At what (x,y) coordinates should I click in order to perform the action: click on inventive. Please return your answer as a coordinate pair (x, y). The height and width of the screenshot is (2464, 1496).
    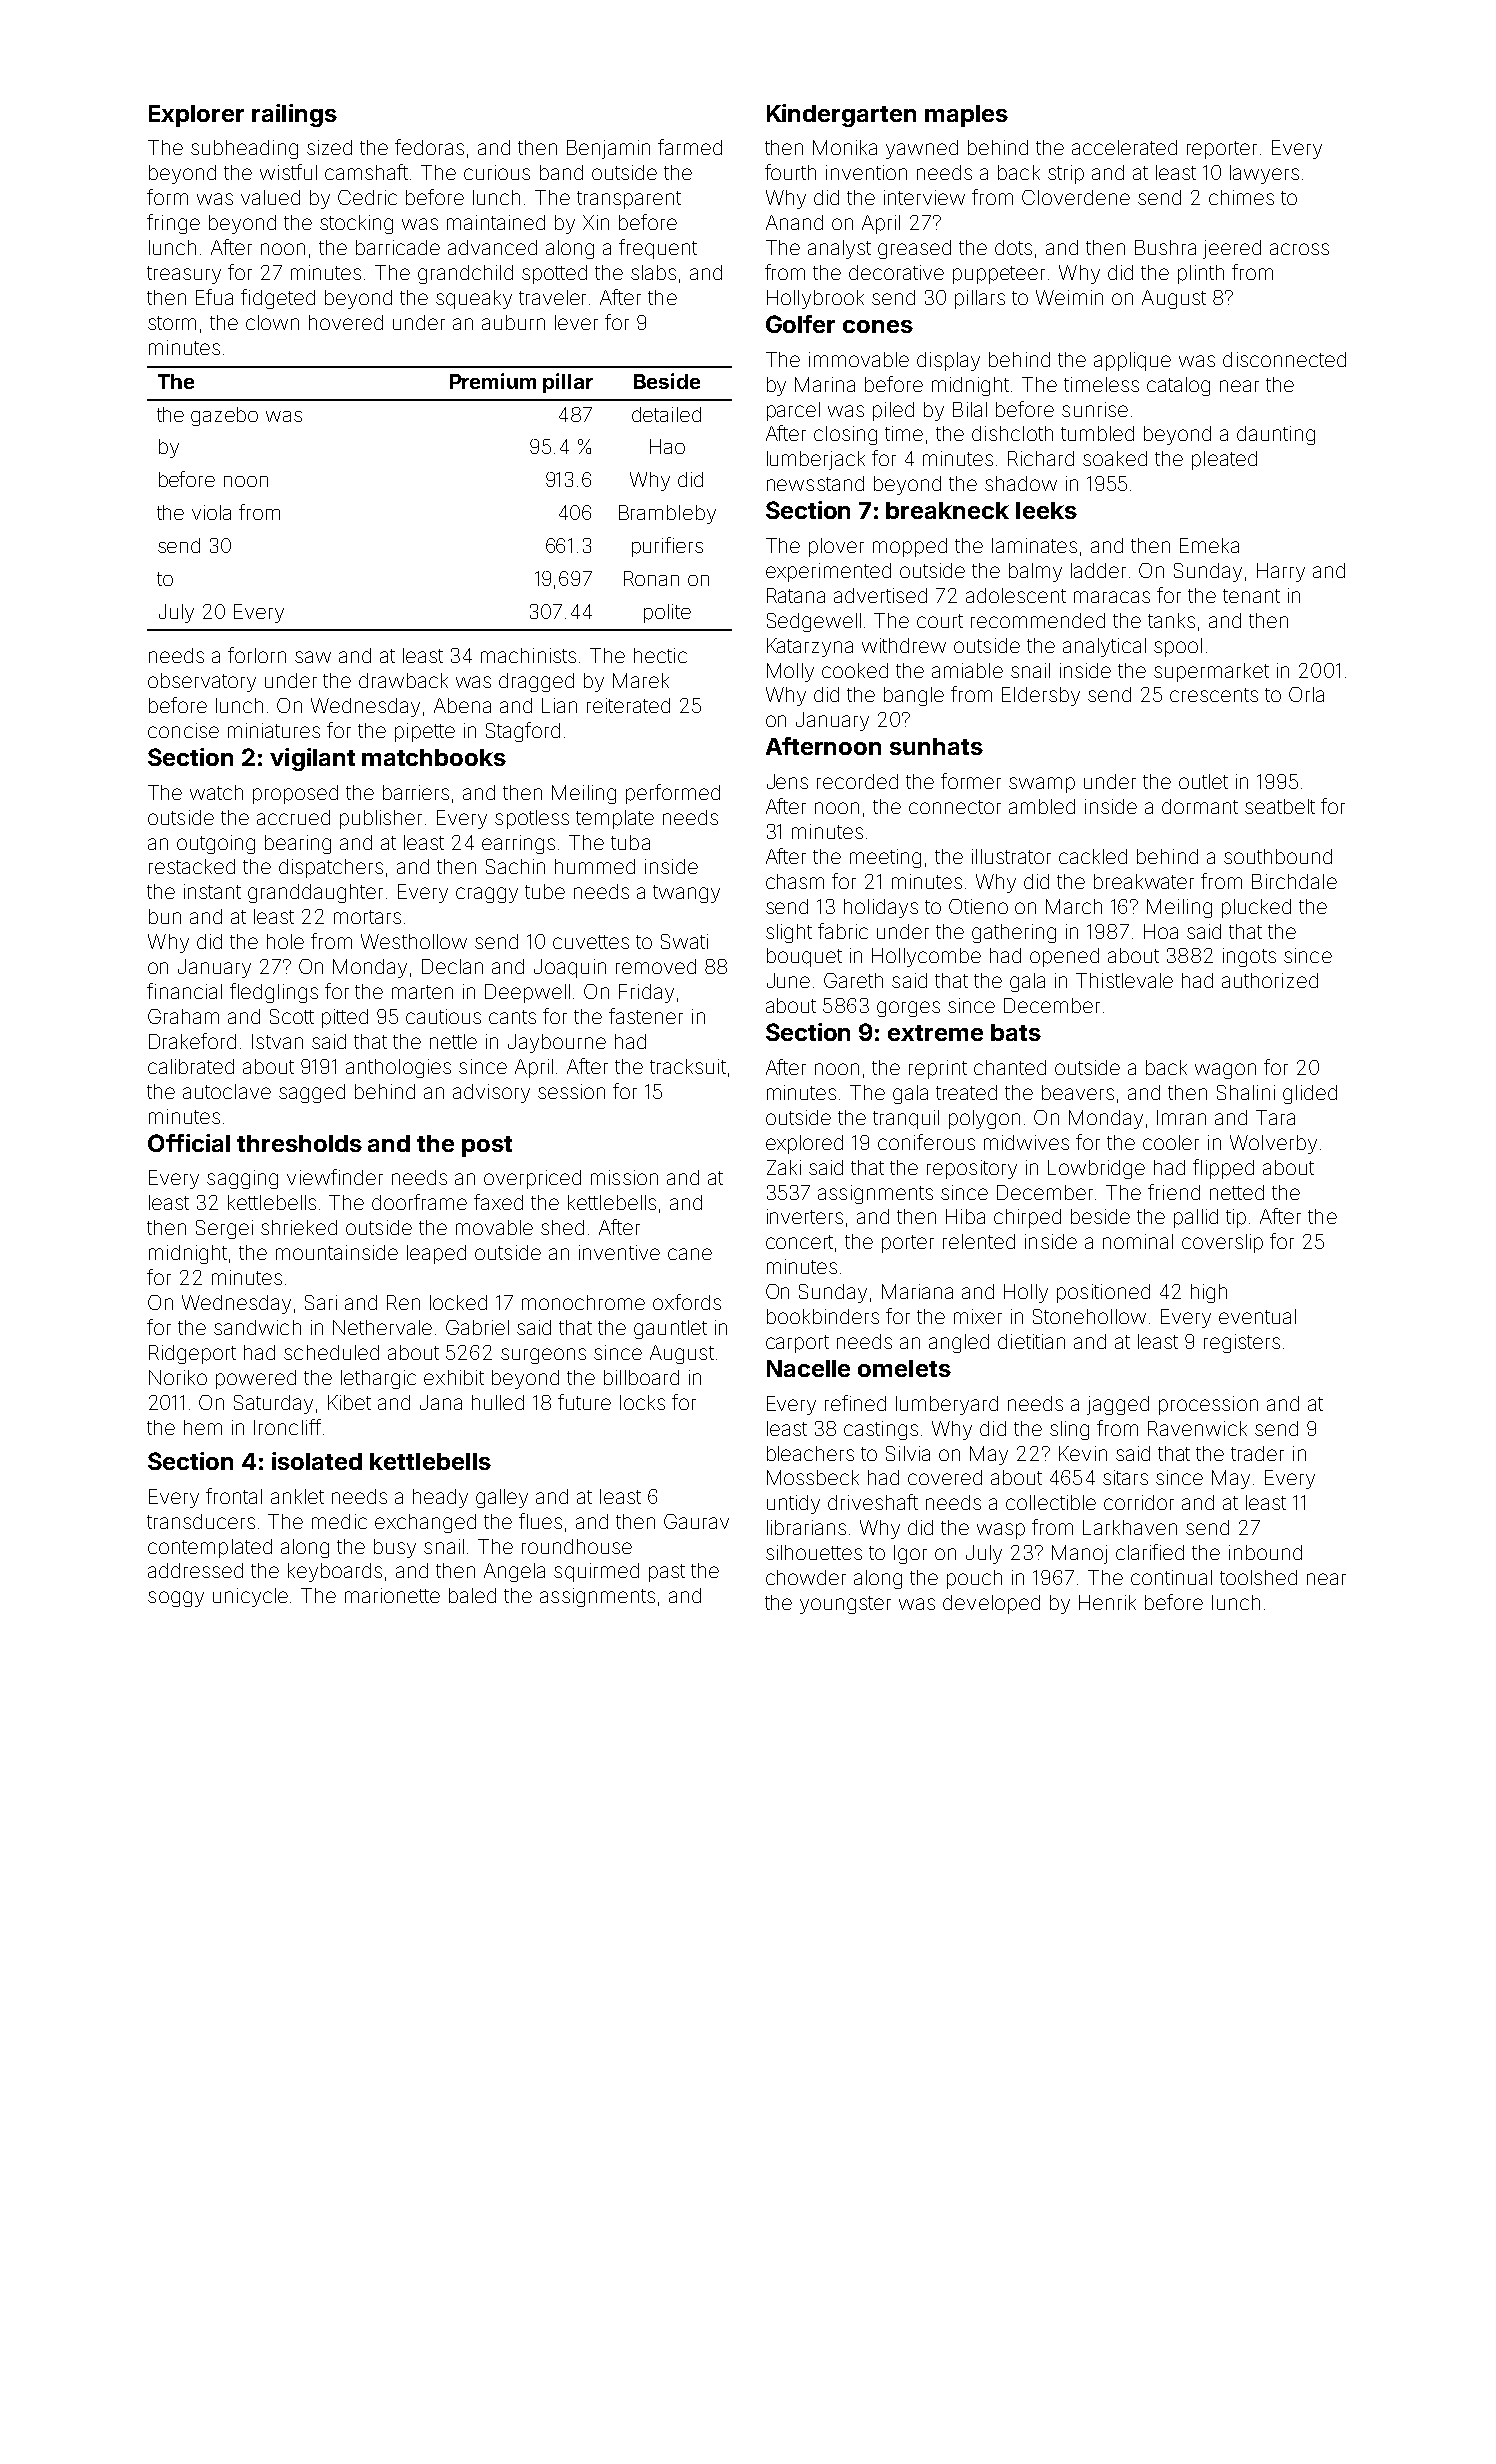
    Looking at the image, I should click on (619, 1252).
